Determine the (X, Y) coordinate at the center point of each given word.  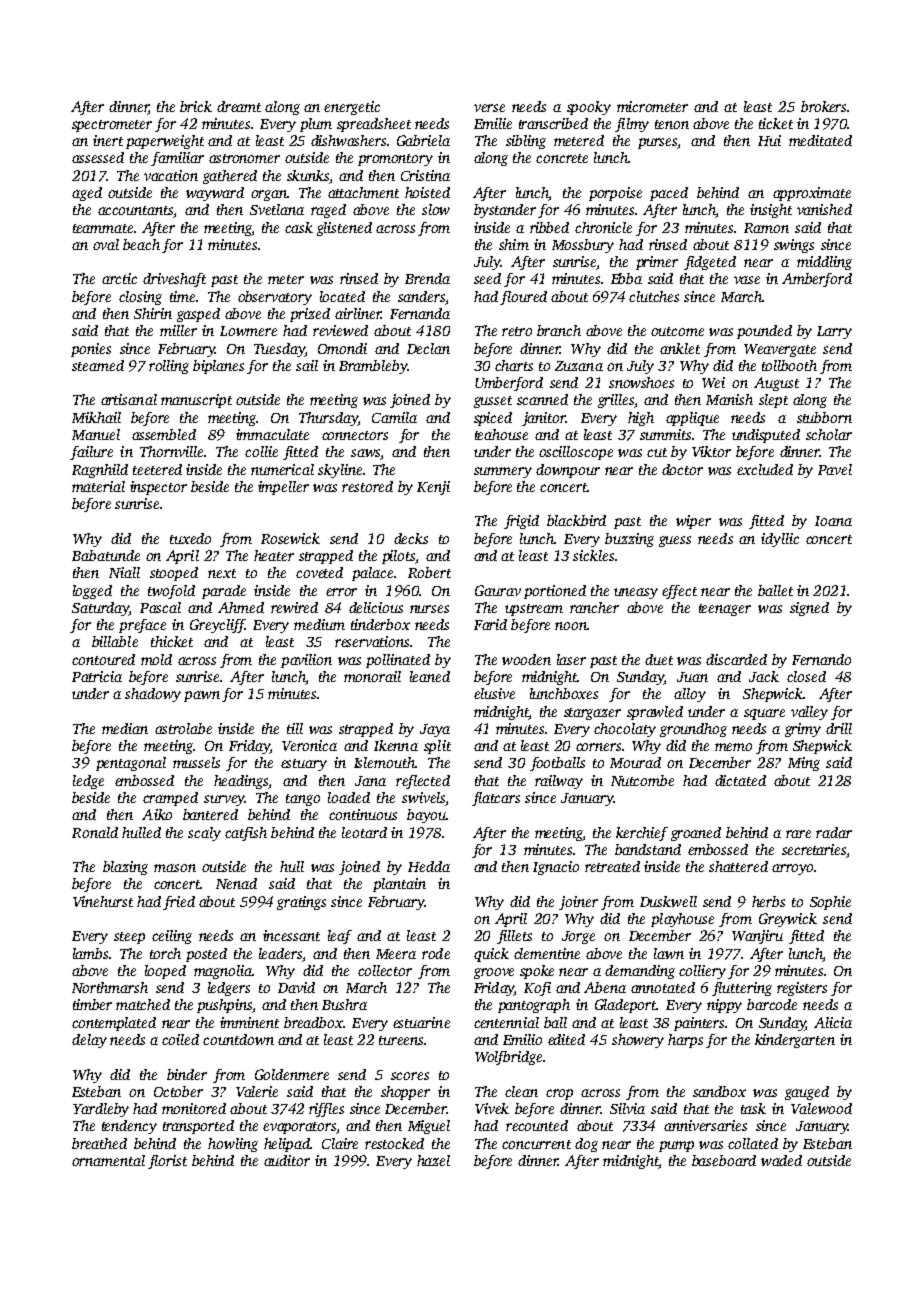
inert (108, 140)
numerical (282, 469)
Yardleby (101, 1110)
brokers (823, 106)
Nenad (236, 883)
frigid (521, 522)
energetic (352, 108)
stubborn (824, 417)
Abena (605, 987)
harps (685, 1041)
